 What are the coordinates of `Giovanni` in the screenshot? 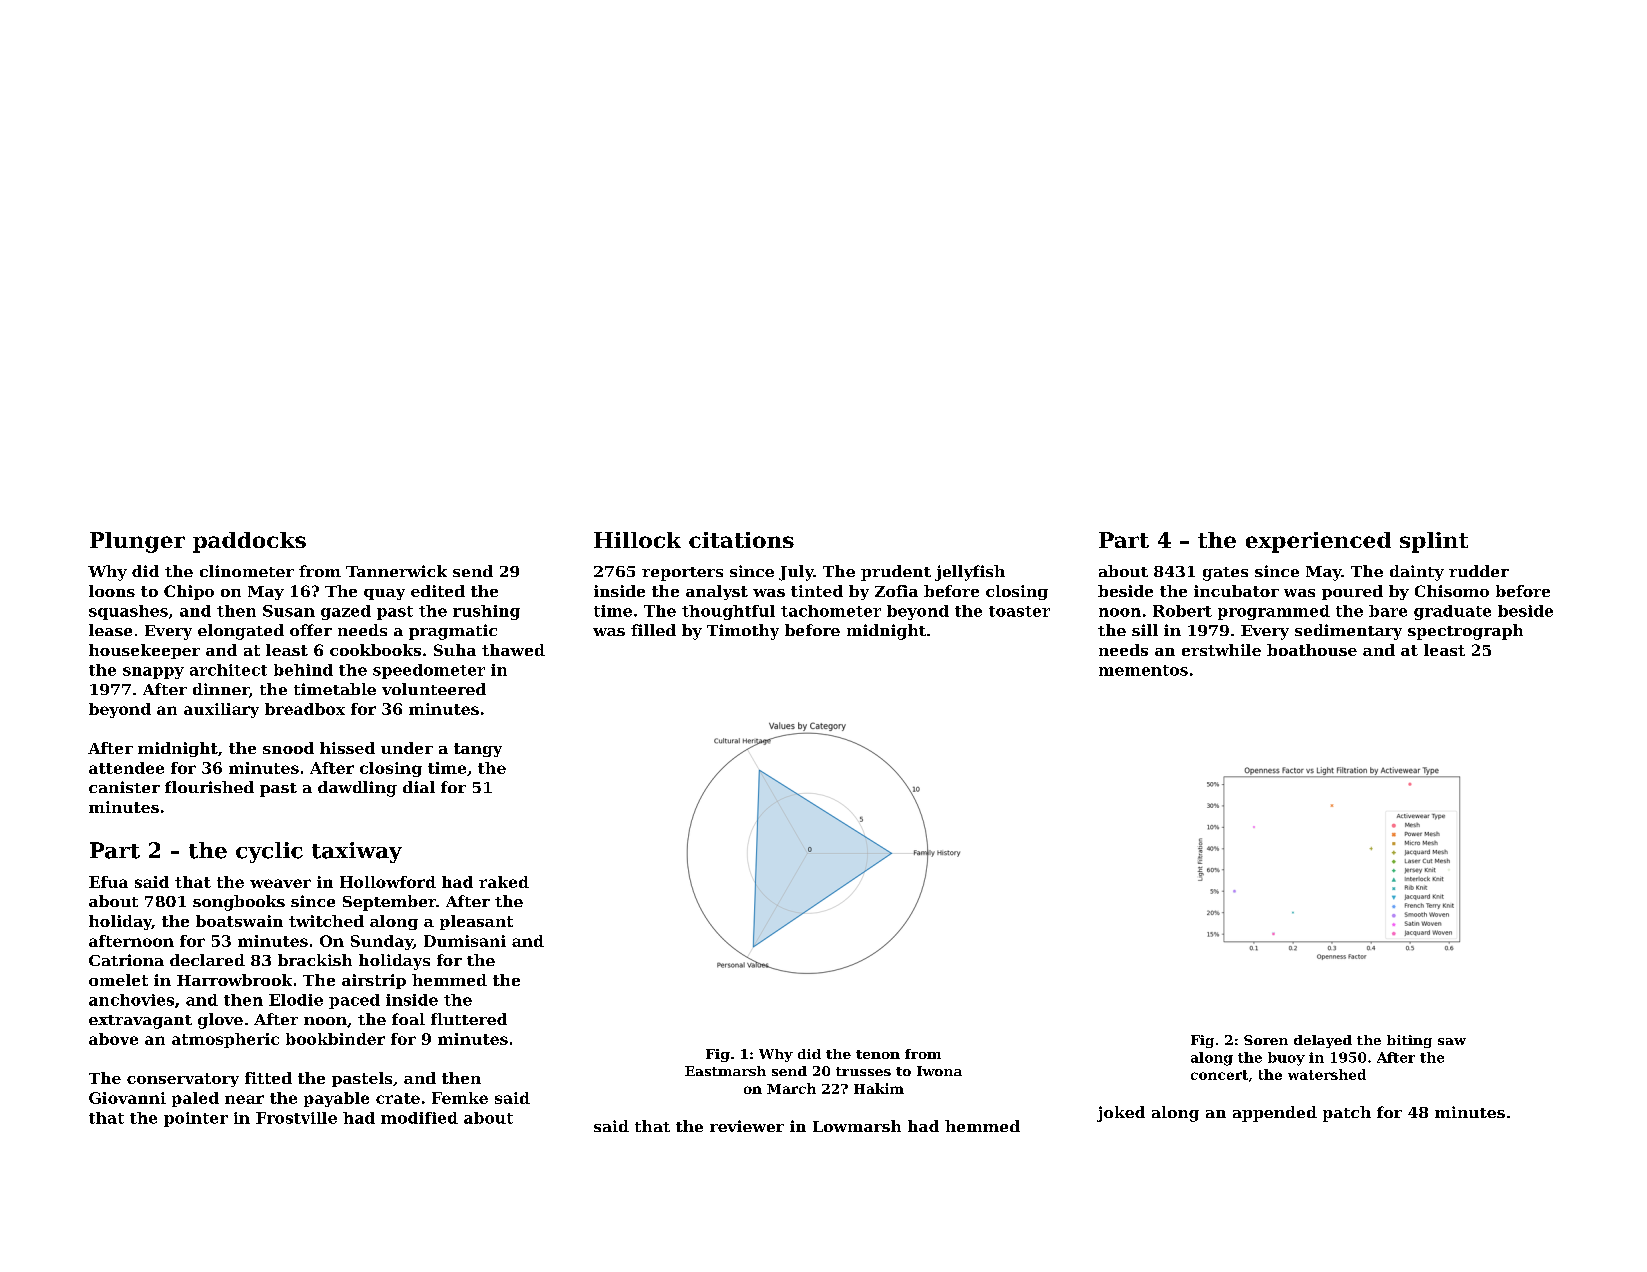 It's located at (127, 1098).
